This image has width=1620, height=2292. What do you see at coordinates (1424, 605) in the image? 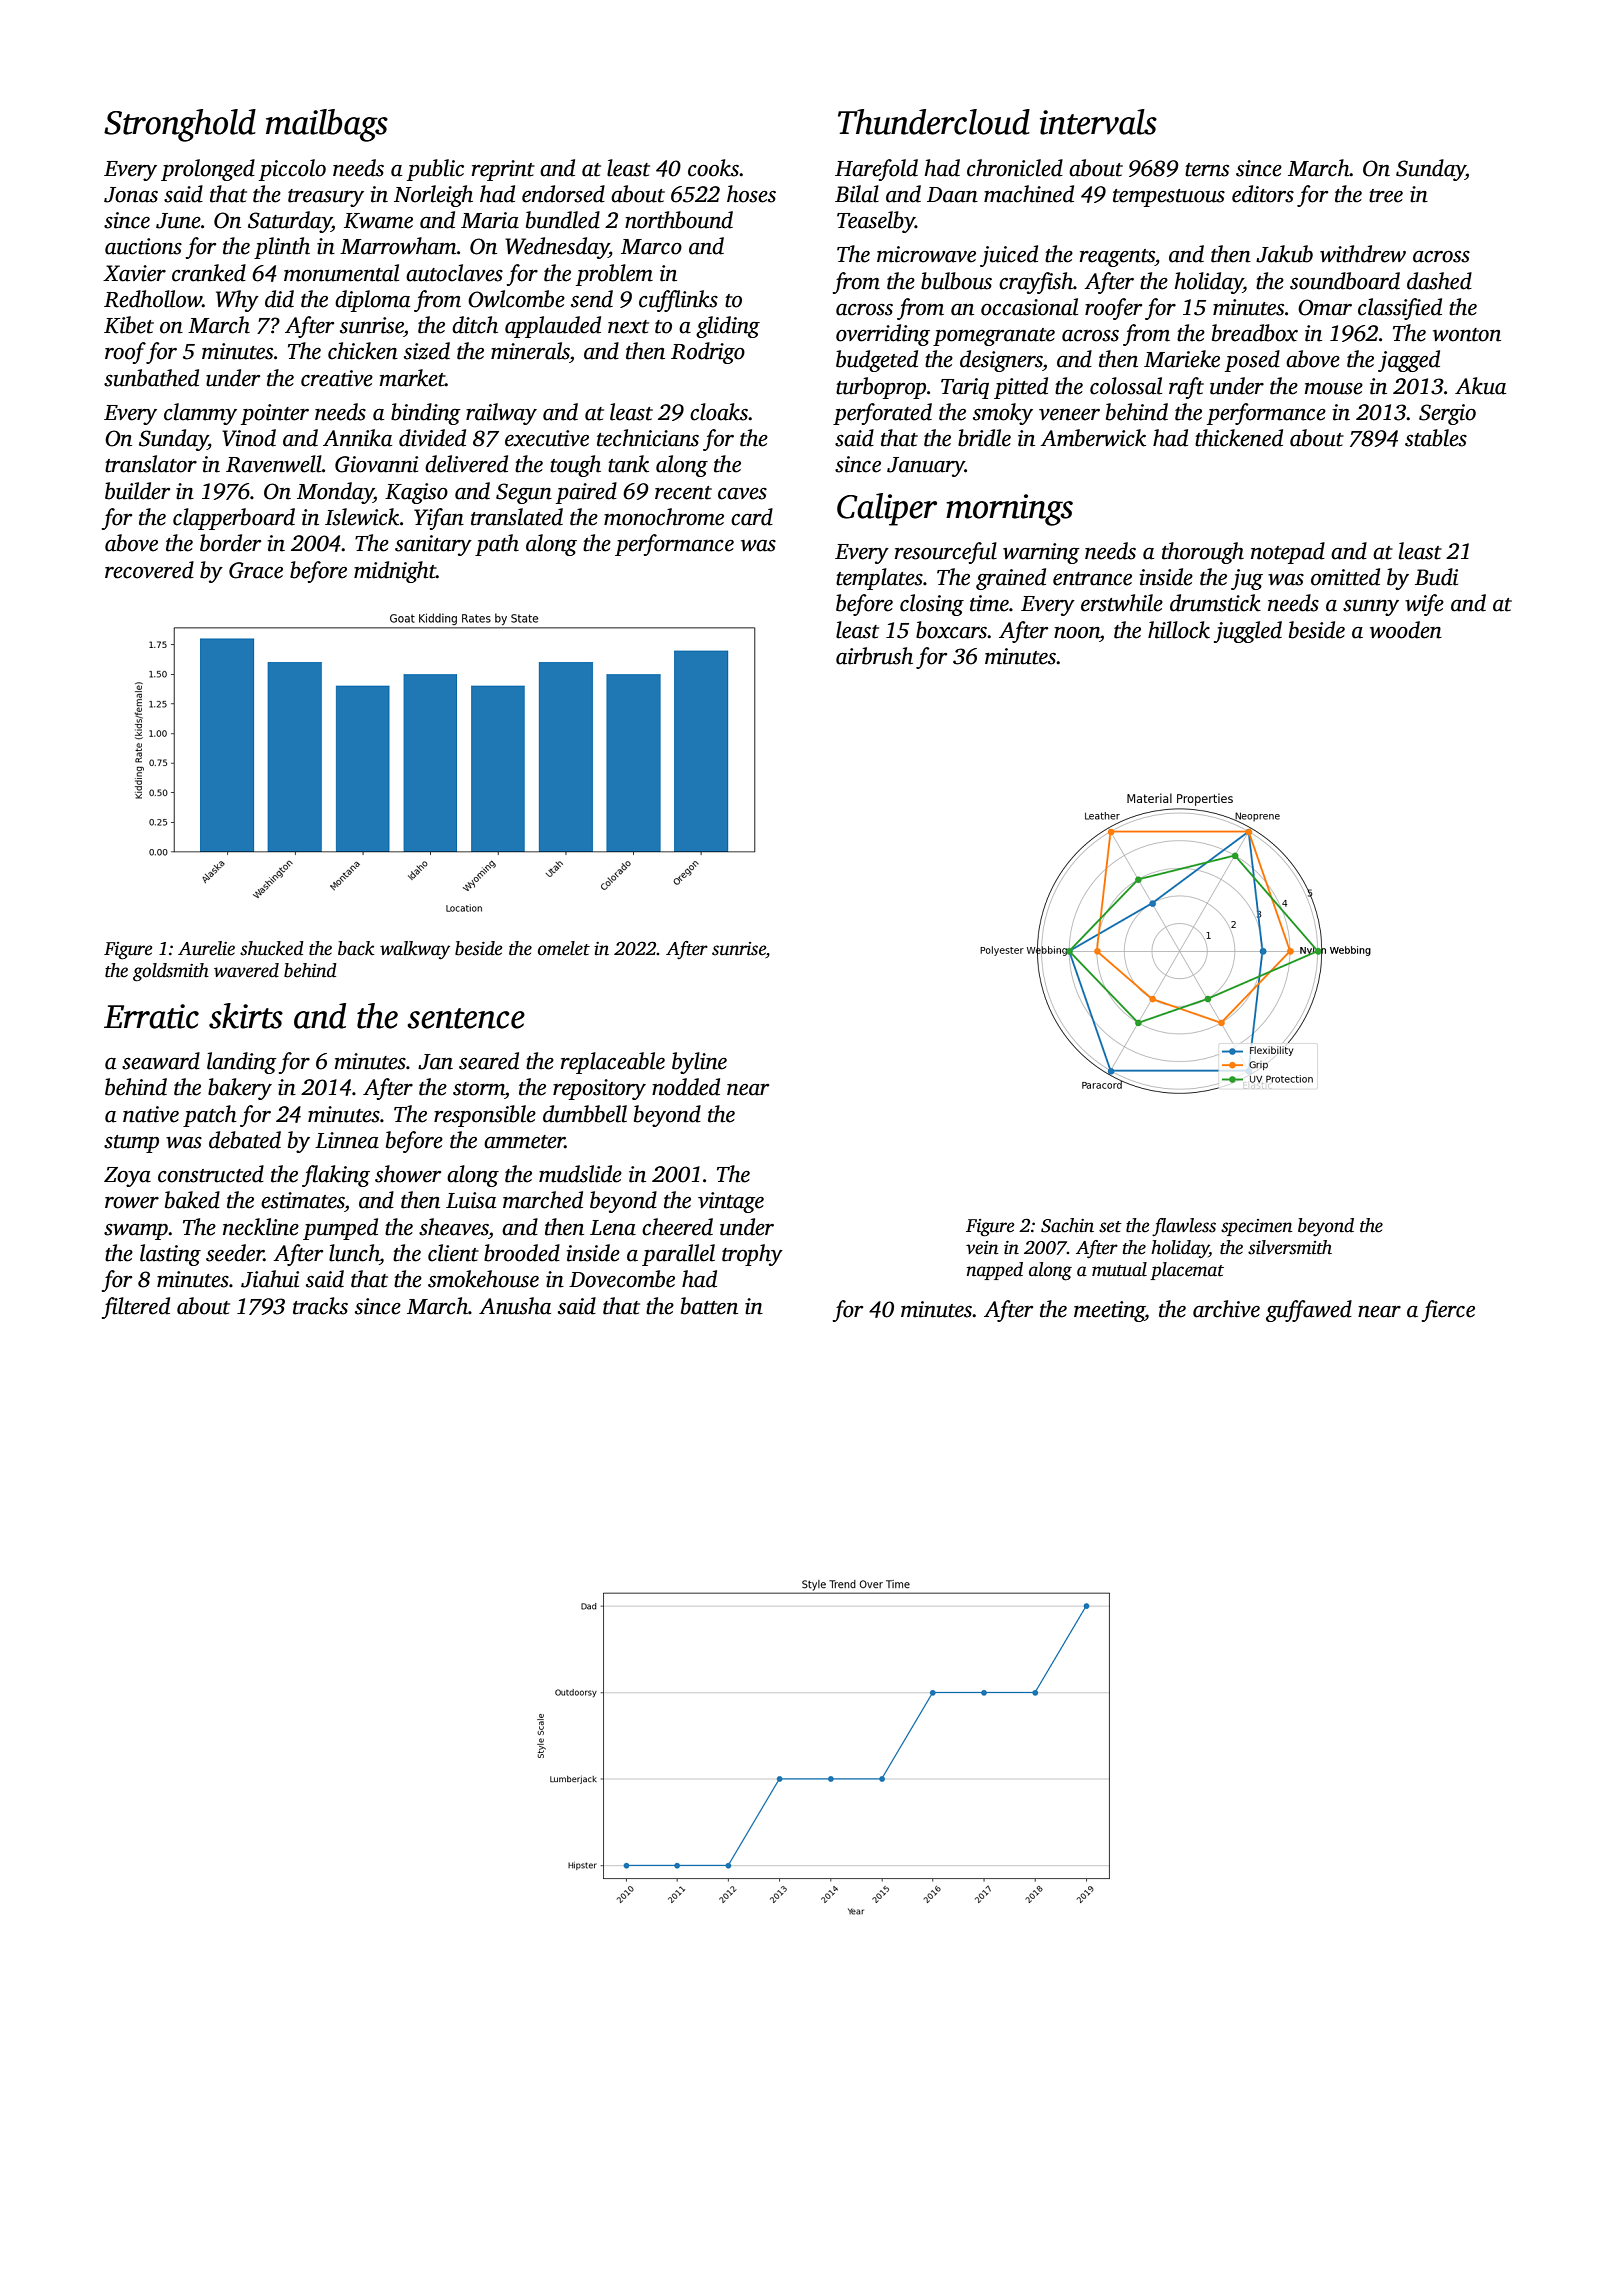
I see `wife` at bounding box center [1424, 605].
